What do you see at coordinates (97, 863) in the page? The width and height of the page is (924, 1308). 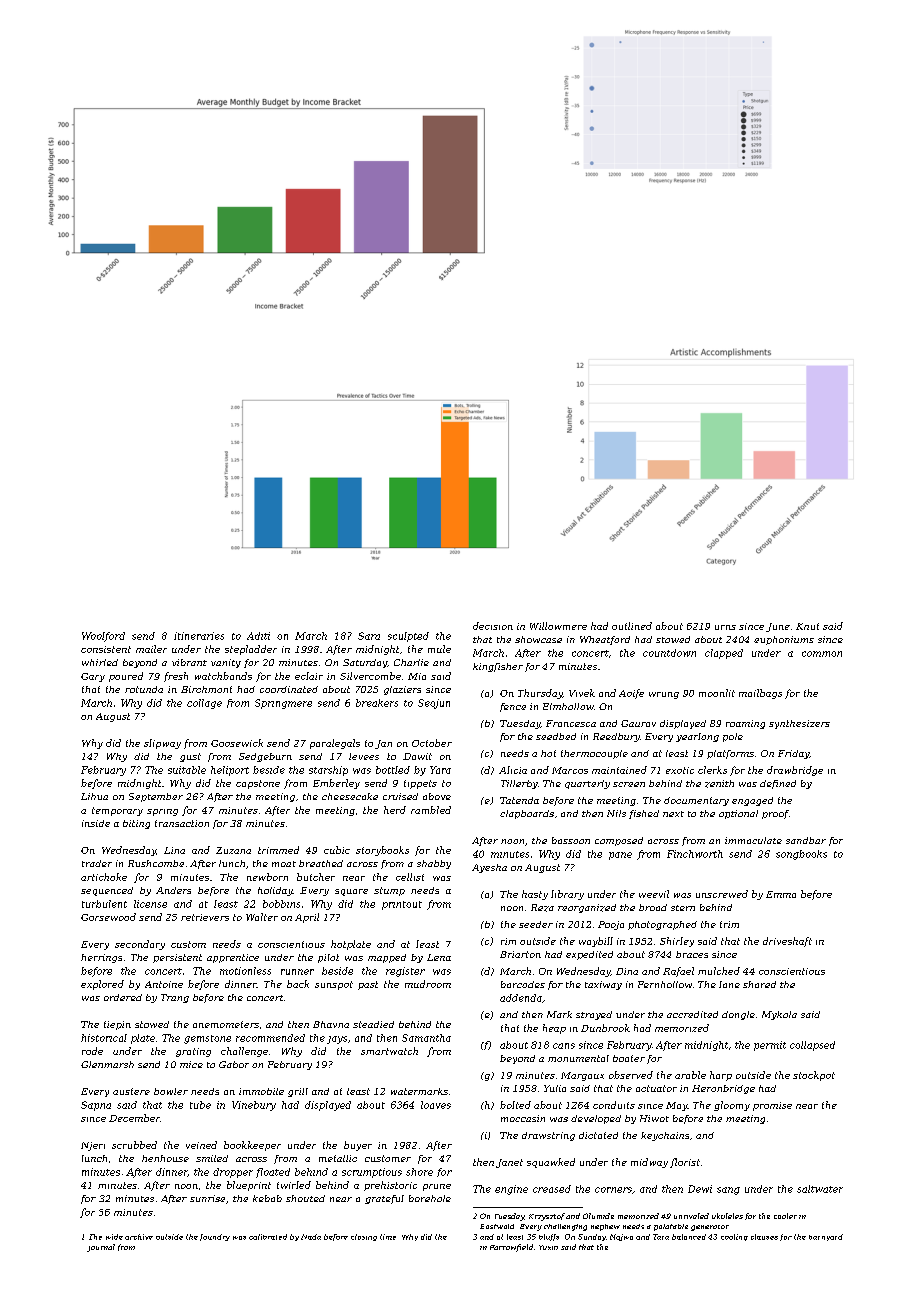 I see `trader` at bounding box center [97, 863].
